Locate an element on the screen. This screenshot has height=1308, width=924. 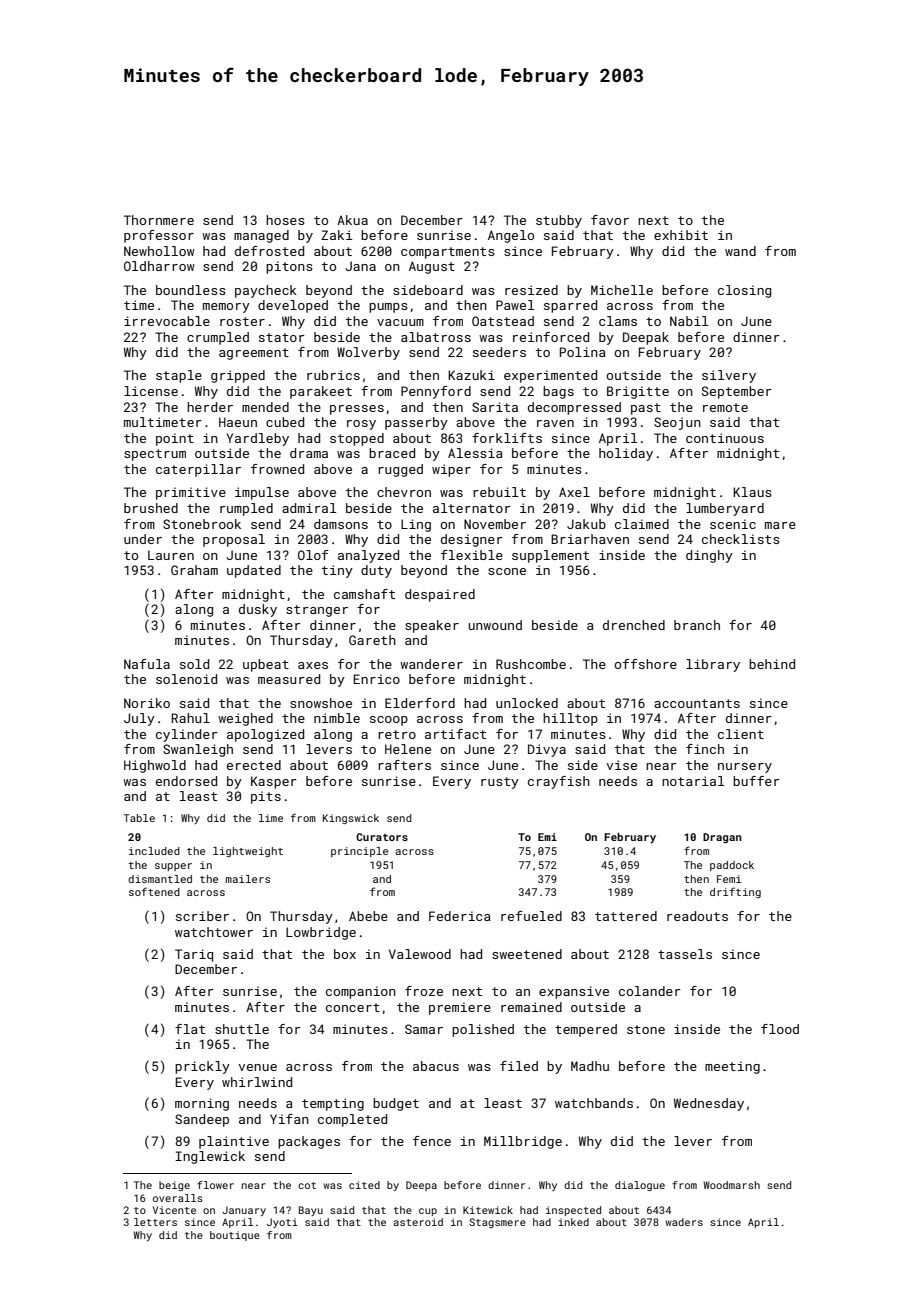
Wednesday is located at coordinates (709, 1104).
